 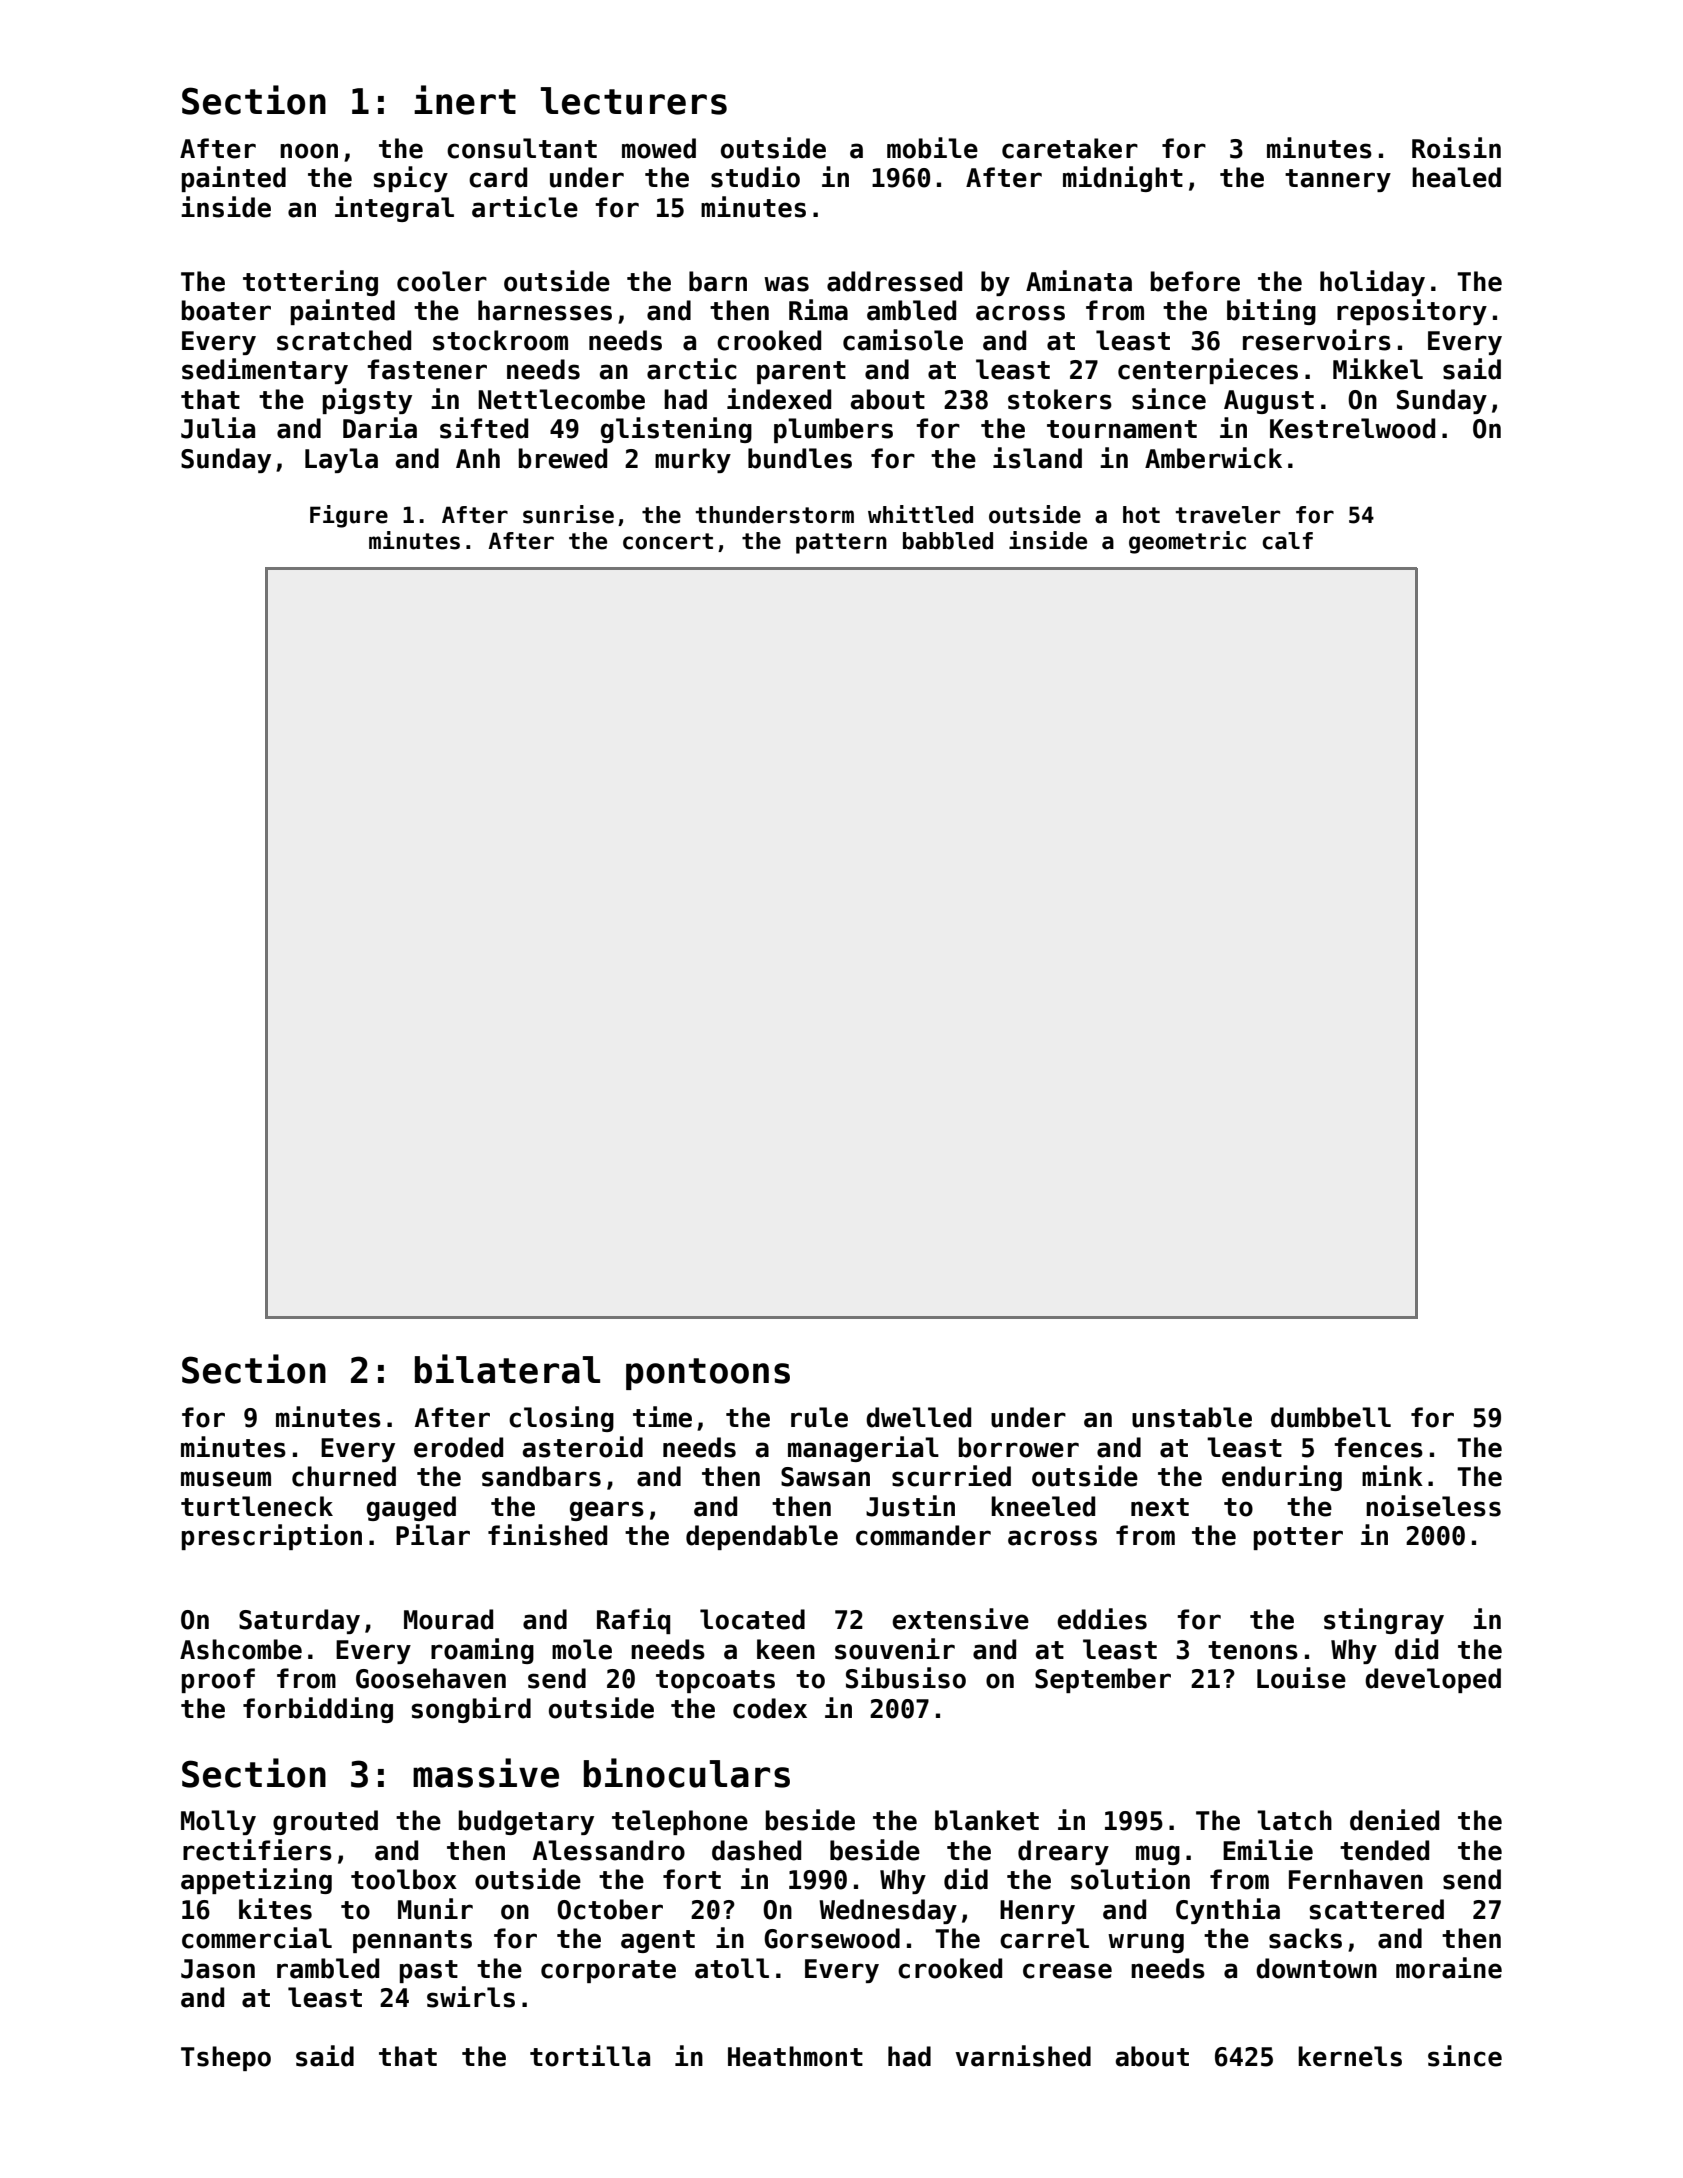 What do you see at coordinates (932, 148) in the document?
I see `mobile` at bounding box center [932, 148].
